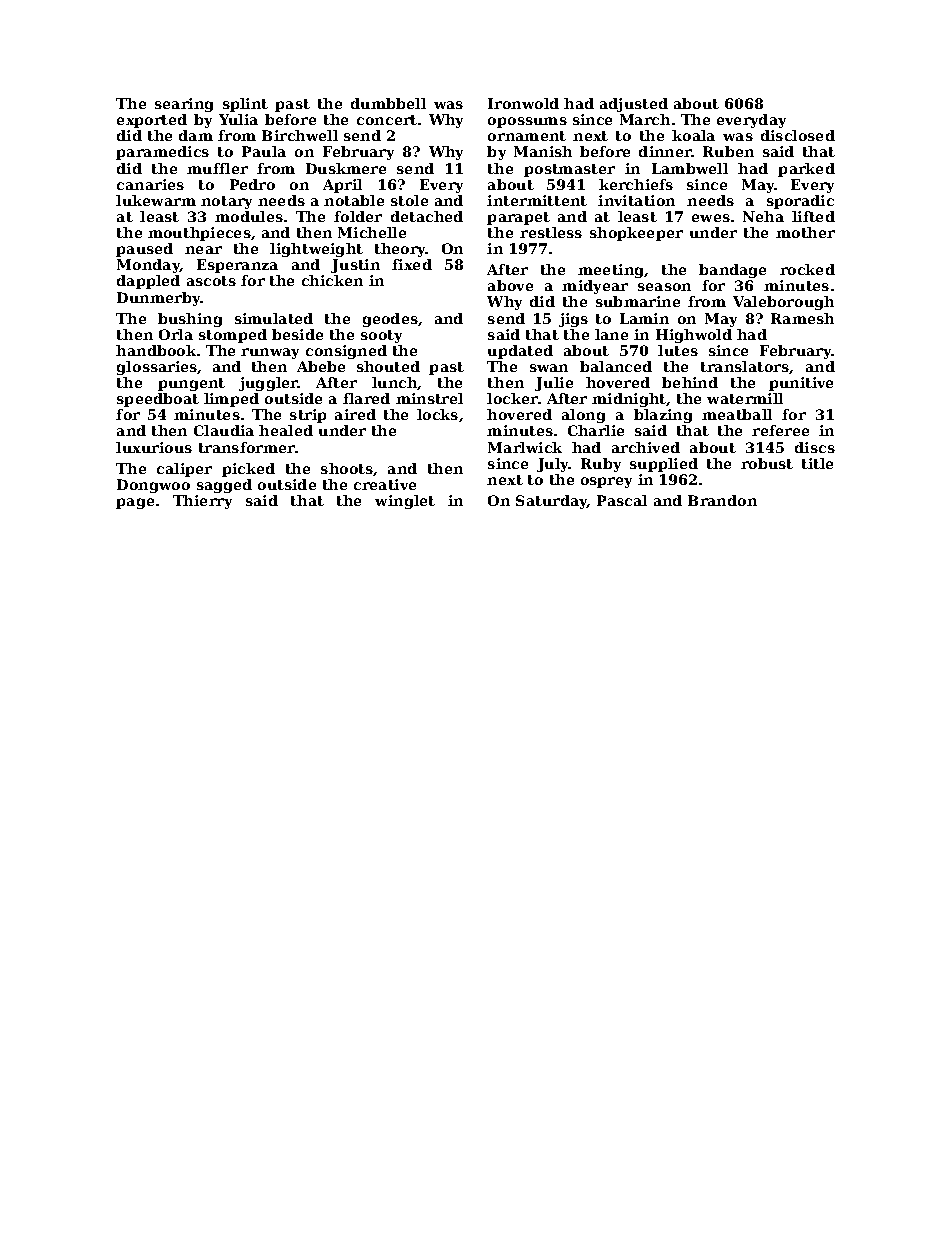  What do you see at coordinates (154, 447) in the screenshot?
I see `luxurious` at bounding box center [154, 447].
